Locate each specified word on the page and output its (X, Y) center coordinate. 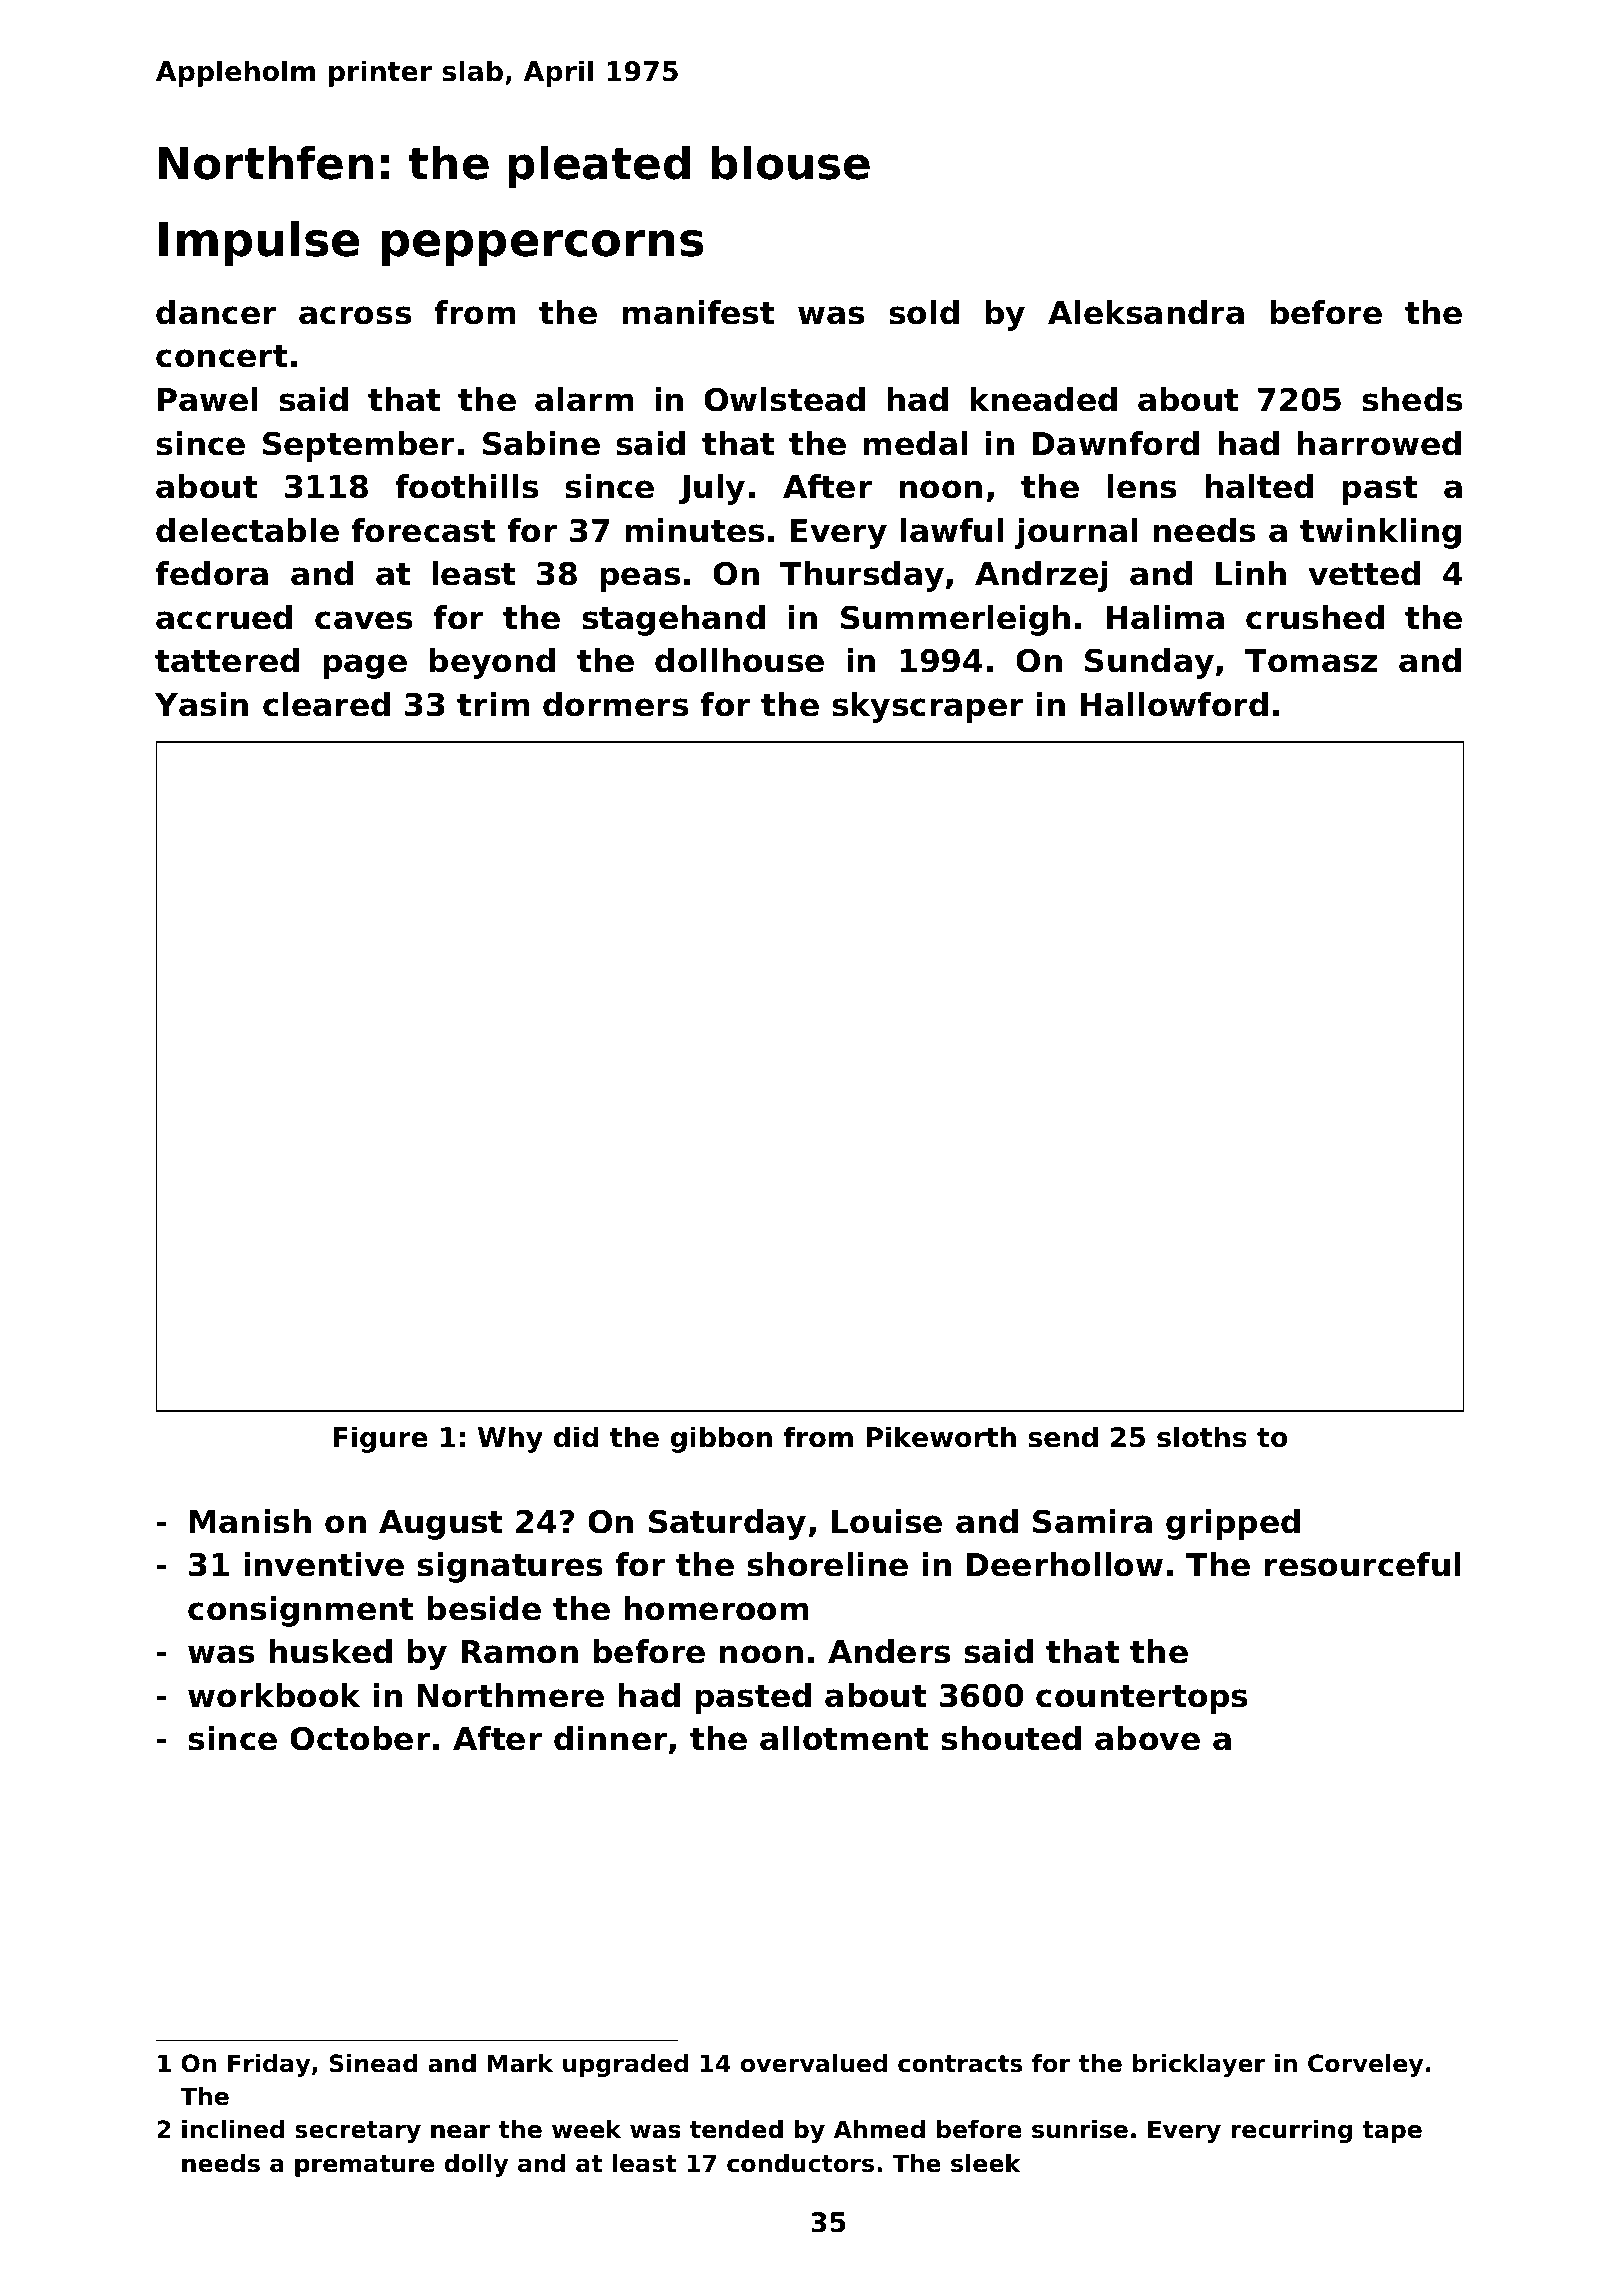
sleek (986, 2163)
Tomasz (1311, 661)
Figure (380, 1439)
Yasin (201, 704)
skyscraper (928, 707)
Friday (269, 2065)
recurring (1291, 2131)
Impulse (259, 243)
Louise (887, 1521)
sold (924, 312)
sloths (1202, 1437)
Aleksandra (1146, 312)
